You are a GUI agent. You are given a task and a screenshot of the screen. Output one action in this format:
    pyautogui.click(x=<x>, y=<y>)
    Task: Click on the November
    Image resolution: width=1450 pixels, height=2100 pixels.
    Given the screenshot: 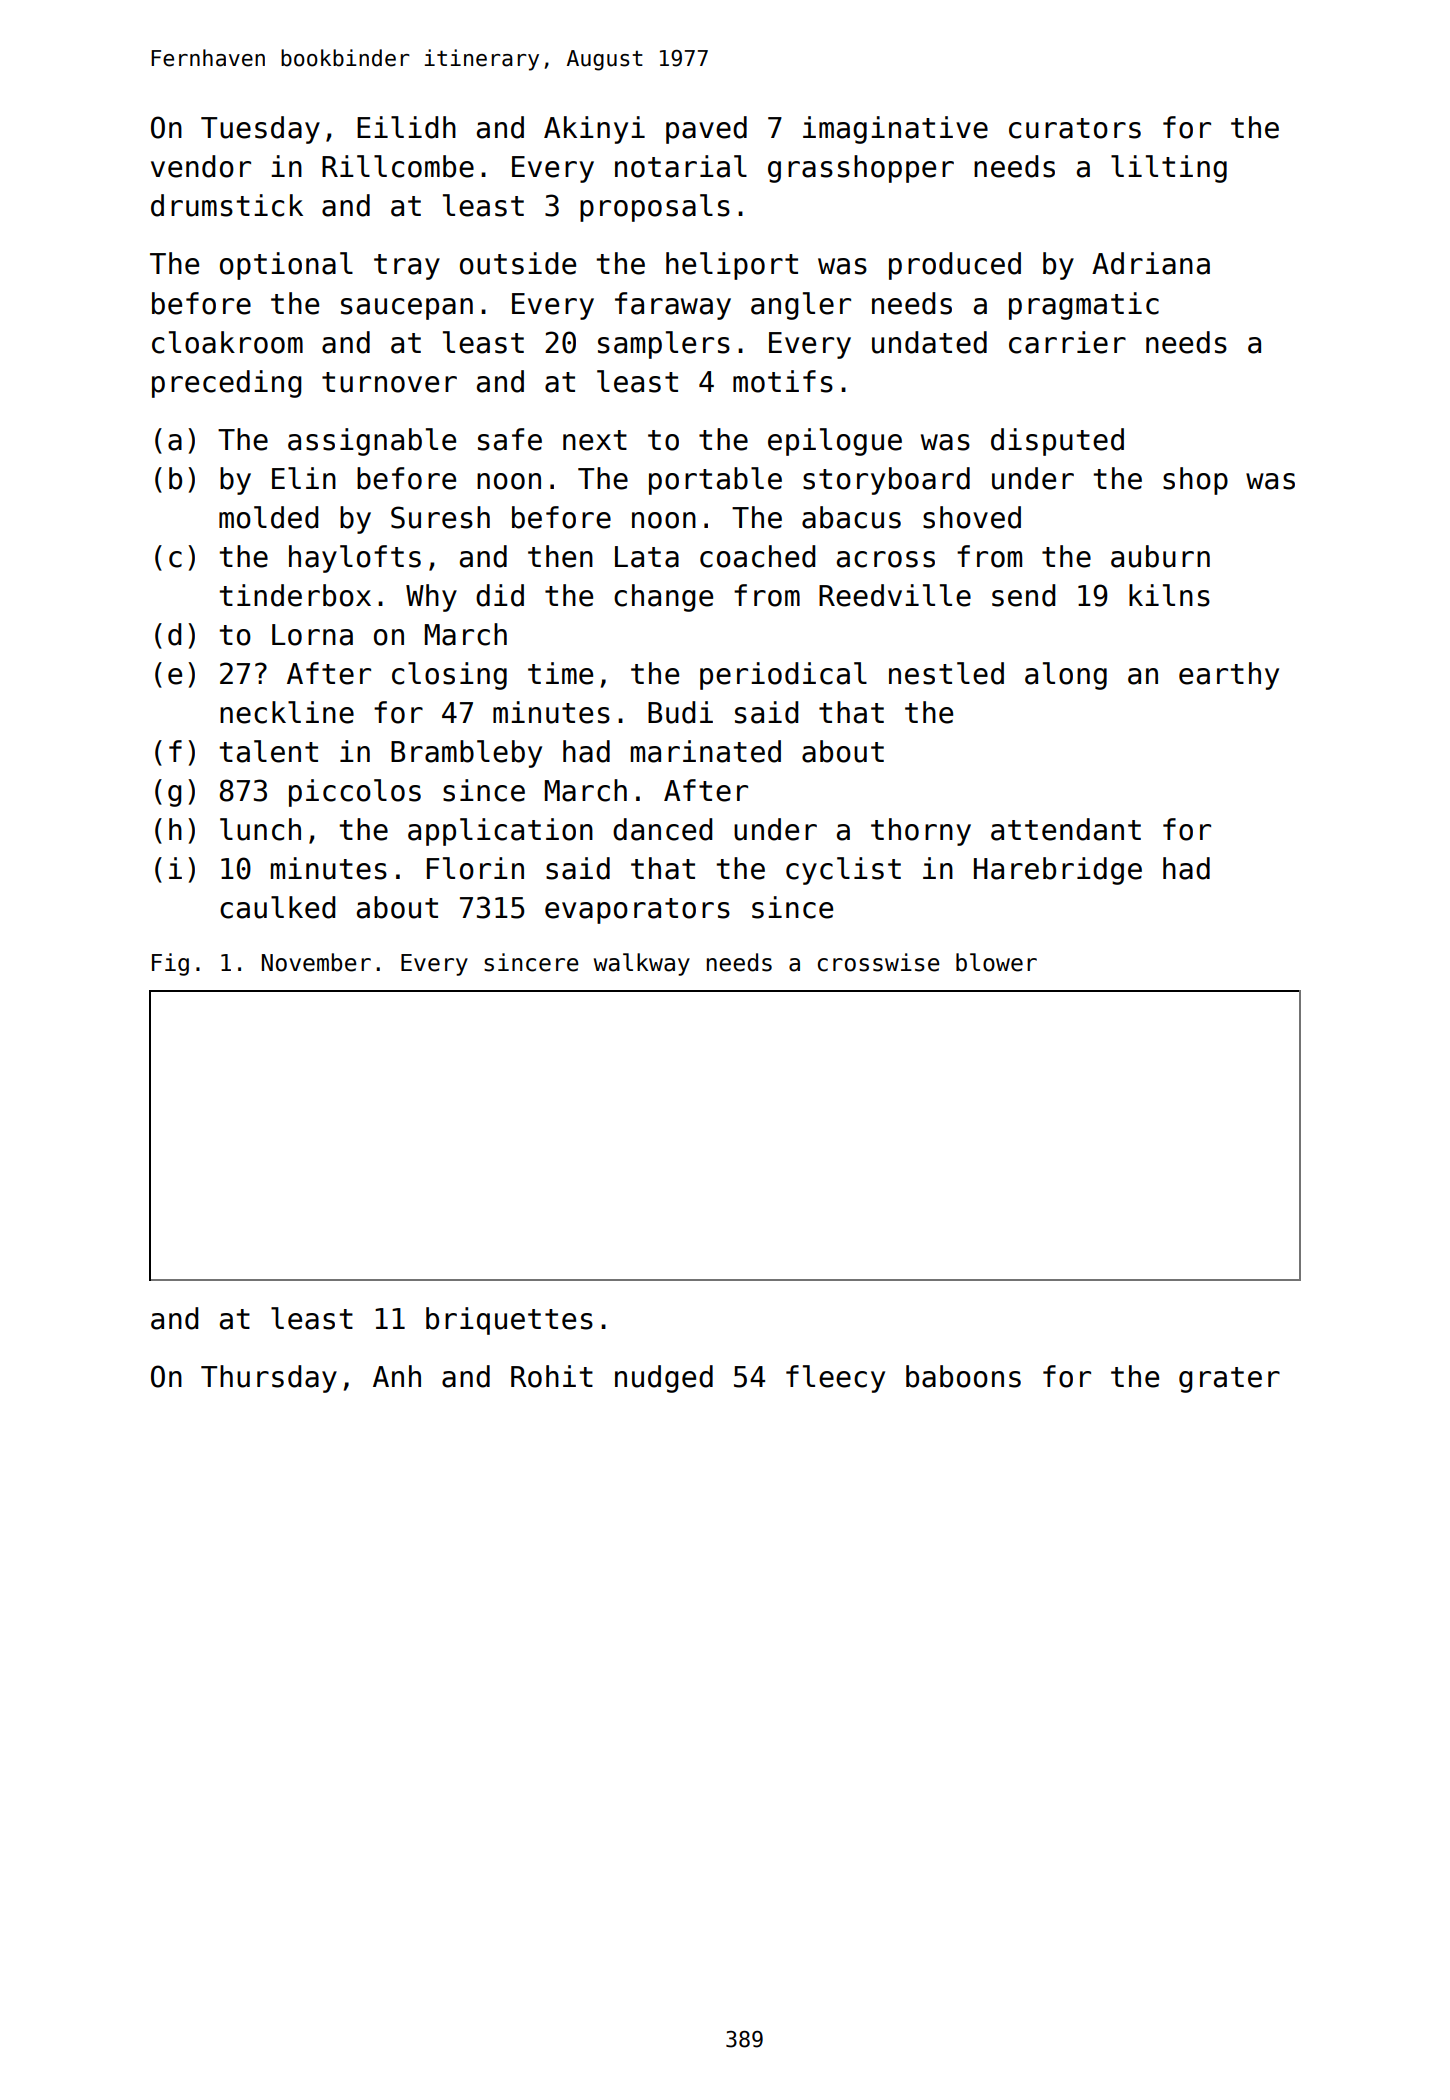 What is the action you would take?
    pyautogui.click(x=316, y=962)
